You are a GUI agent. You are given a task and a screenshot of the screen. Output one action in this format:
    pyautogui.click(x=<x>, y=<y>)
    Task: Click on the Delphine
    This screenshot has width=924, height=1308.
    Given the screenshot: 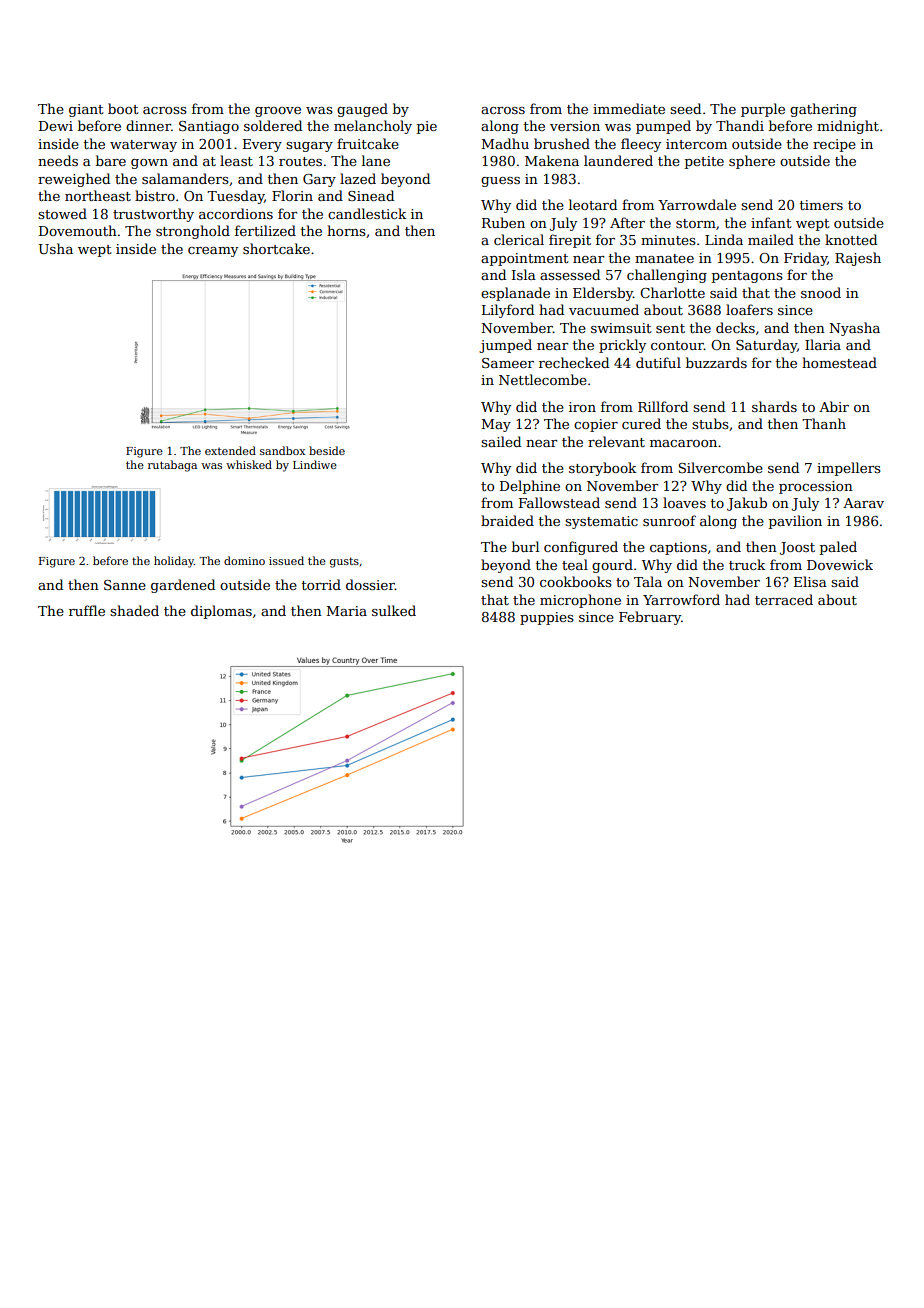 What is the action you would take?
    pyautogui.click(x=530, y=487)
